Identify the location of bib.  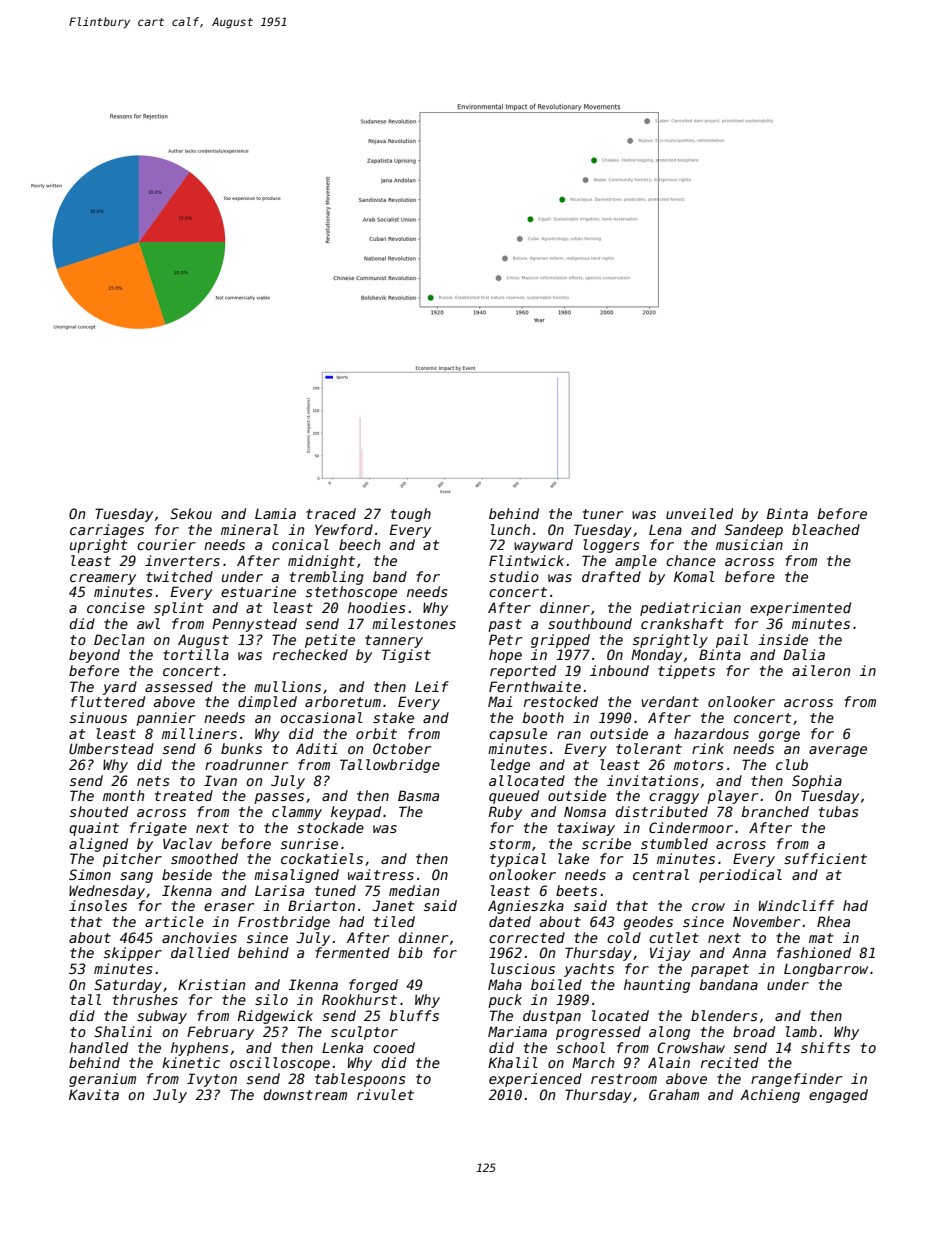
(410, 952).
